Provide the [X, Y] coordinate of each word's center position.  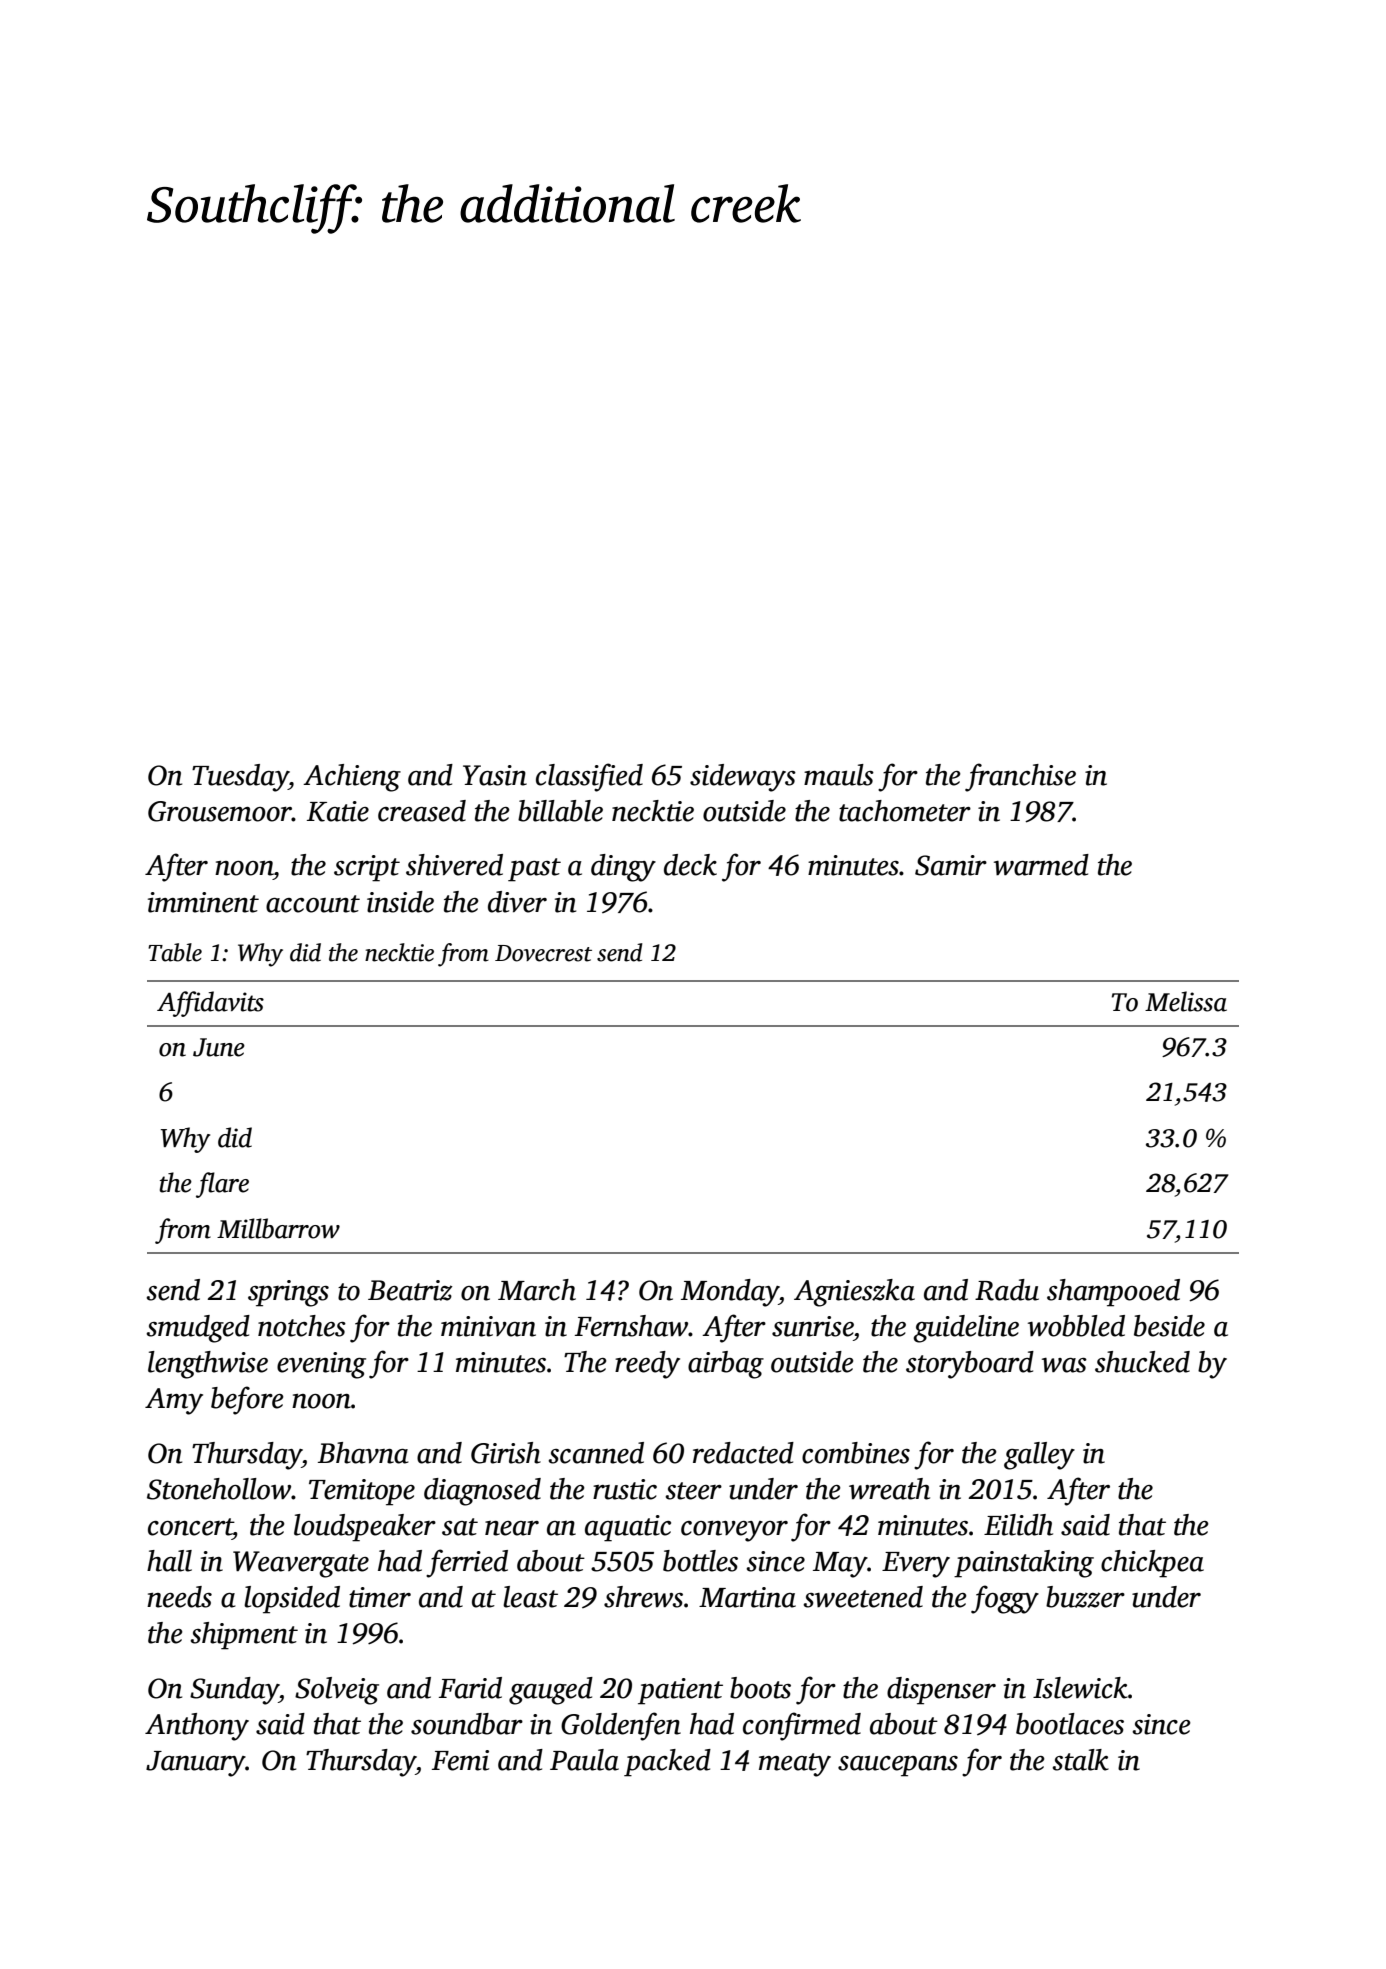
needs [179, 1597]
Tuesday [240, 778]
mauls [839, 775]
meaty [795, 1765]
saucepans [898, 1766]
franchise [1020, 777]
